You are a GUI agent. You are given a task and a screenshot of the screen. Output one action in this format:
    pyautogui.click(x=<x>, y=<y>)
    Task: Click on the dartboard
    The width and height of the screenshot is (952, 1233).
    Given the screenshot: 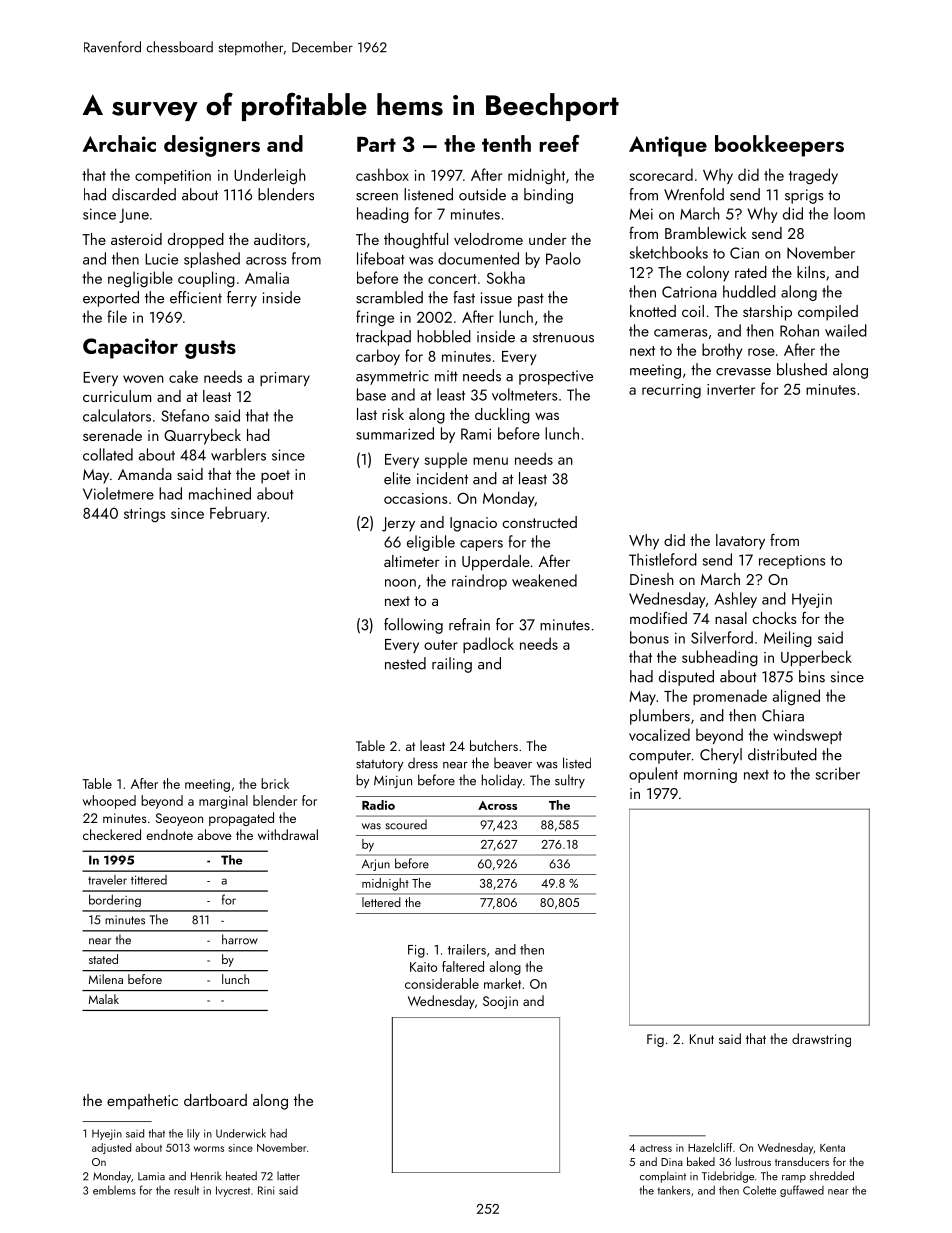 What is the action you would take?
    pyautogui.click(x=215, y=1100)
